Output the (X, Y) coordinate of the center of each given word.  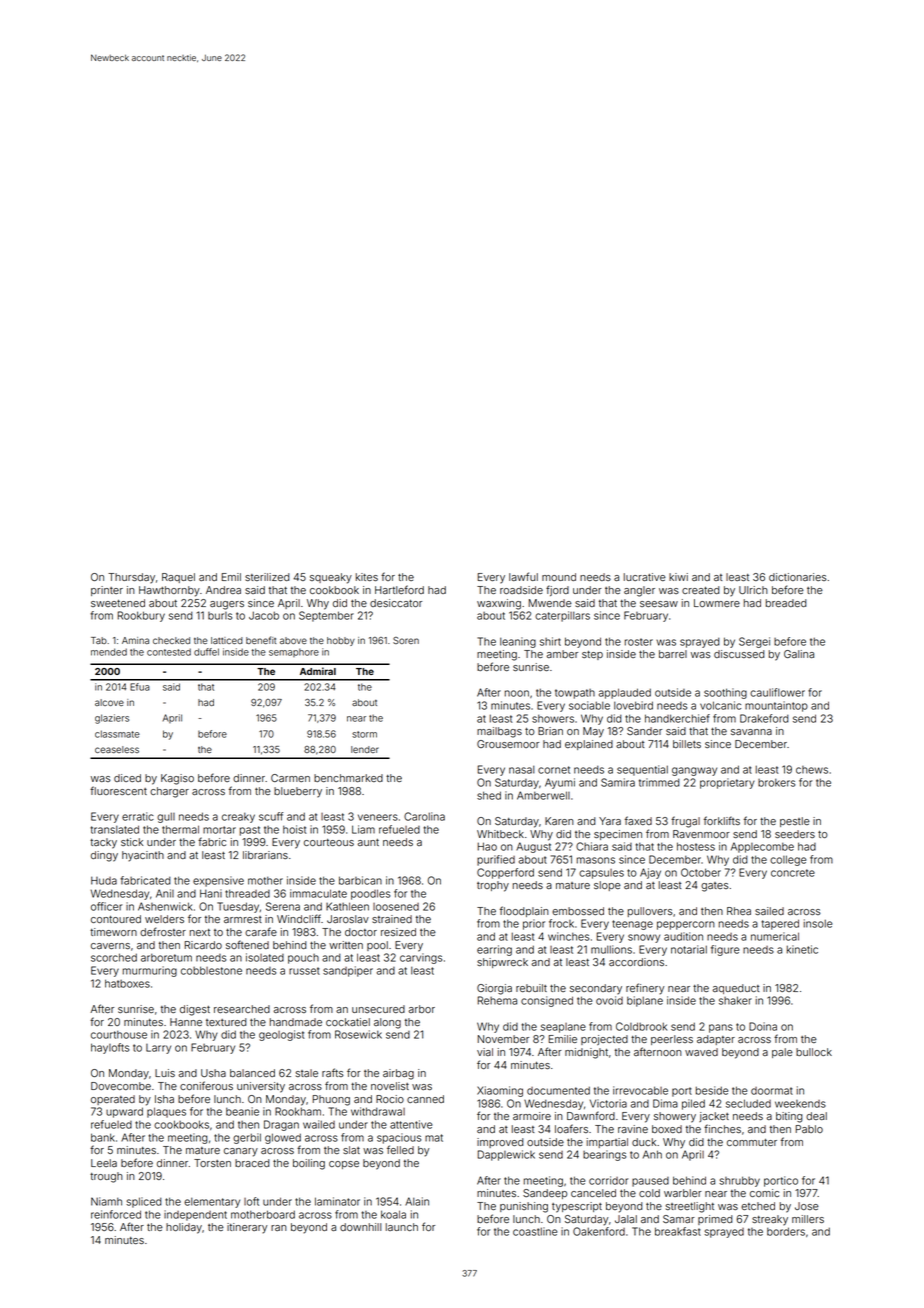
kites (367, 577)
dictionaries (798, 577)
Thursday (131, 578)
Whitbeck (500, 834)
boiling (309, 1164)
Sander (644, 731)
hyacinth (143, 856)
